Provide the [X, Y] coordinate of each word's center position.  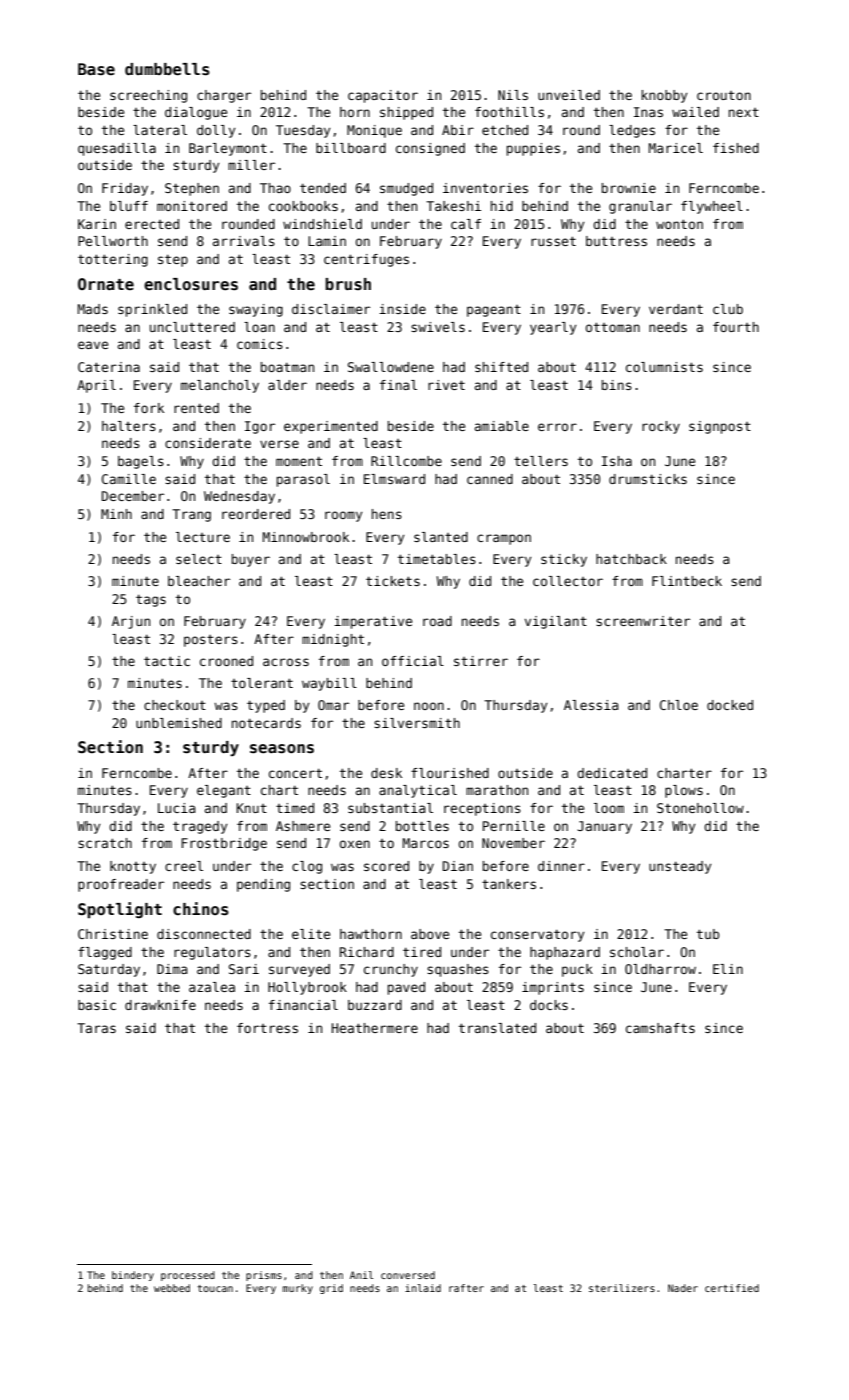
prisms [264, 1276]
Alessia [591, 705]
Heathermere [375, 1028]
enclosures [191, 284]
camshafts [660, 1028]
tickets [393, 581]
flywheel [712, 207]
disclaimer [331, 309]
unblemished [179, 723]
